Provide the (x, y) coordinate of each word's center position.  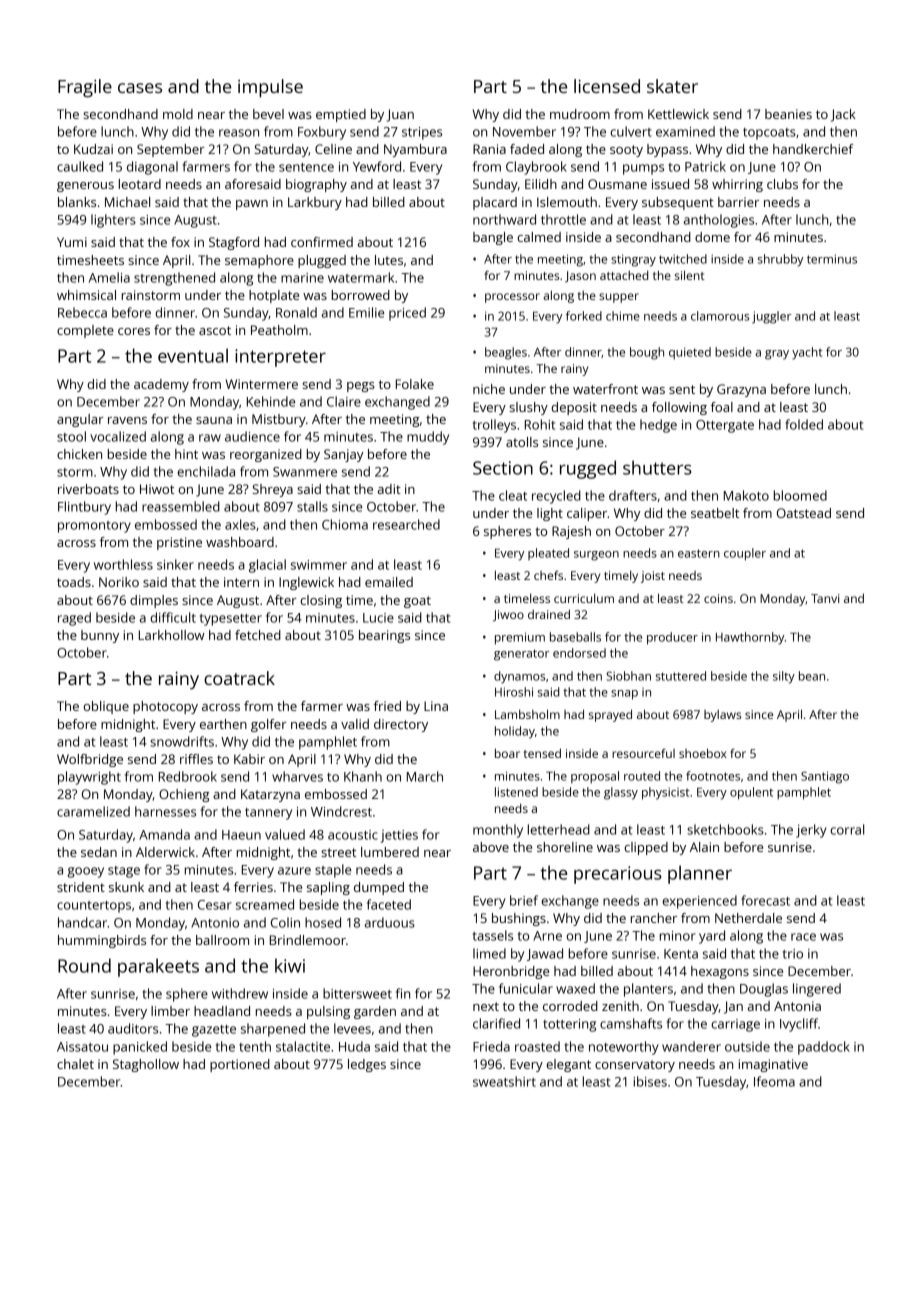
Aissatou (82, 1047)
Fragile (85, 88)
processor (512, 298)
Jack (843, 115)
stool (71, 436)
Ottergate (725, 426)
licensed (607, 86)
